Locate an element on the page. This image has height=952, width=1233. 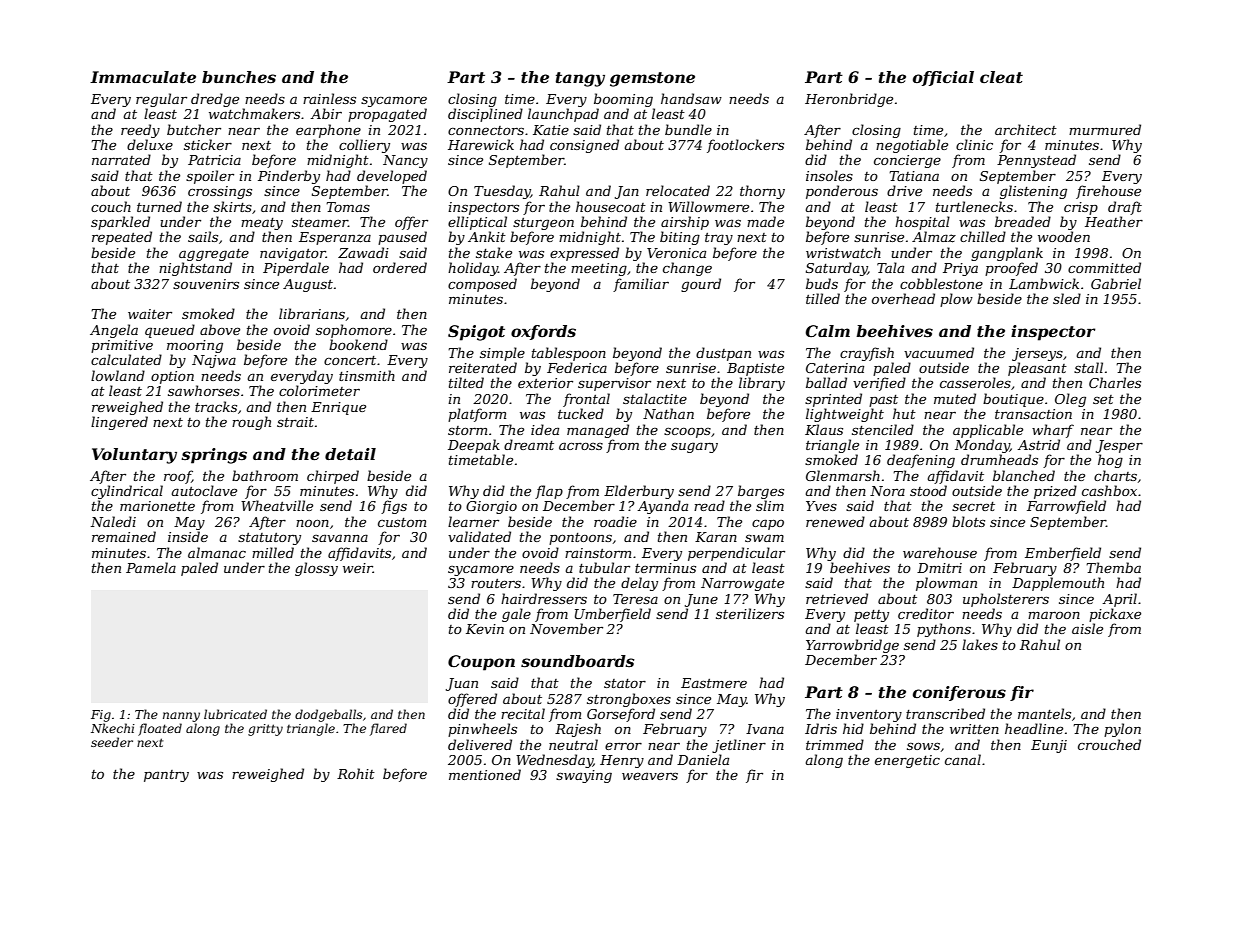
nanny is located at coordinates (181, 717).
